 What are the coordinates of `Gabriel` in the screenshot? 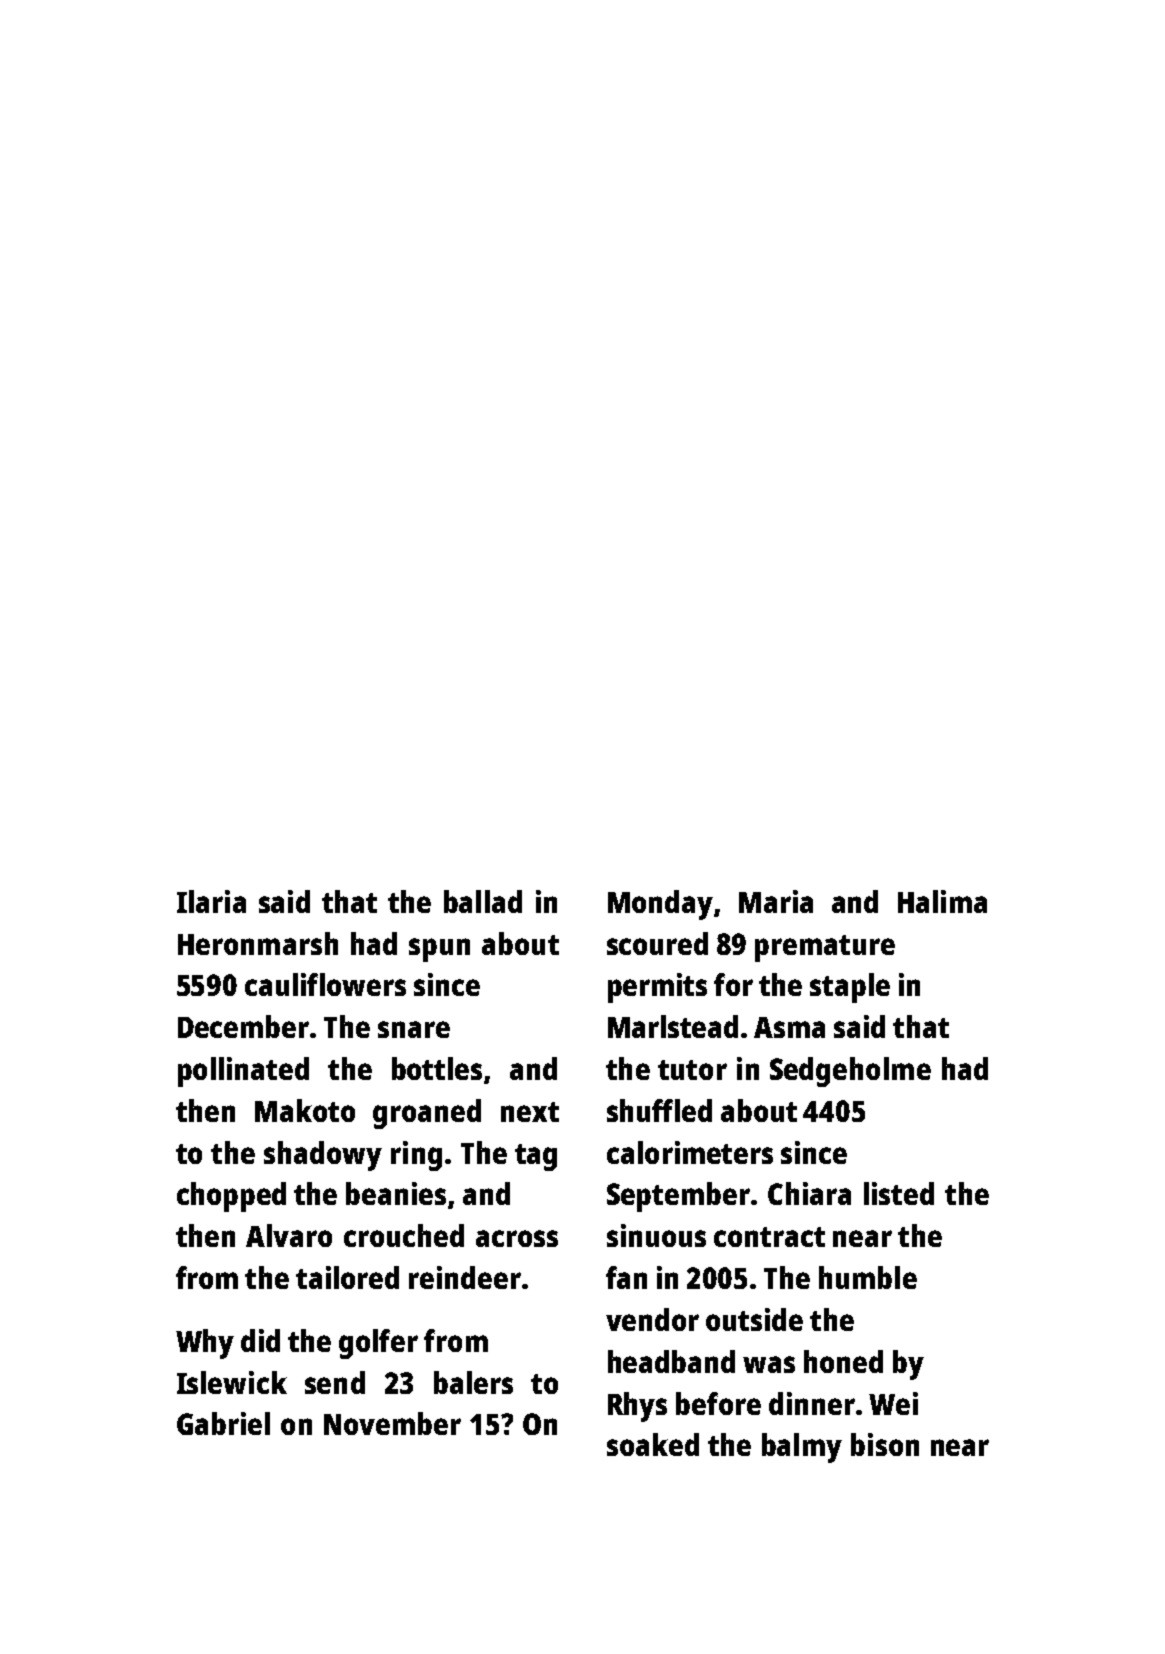 It's located at (223, 1423).
